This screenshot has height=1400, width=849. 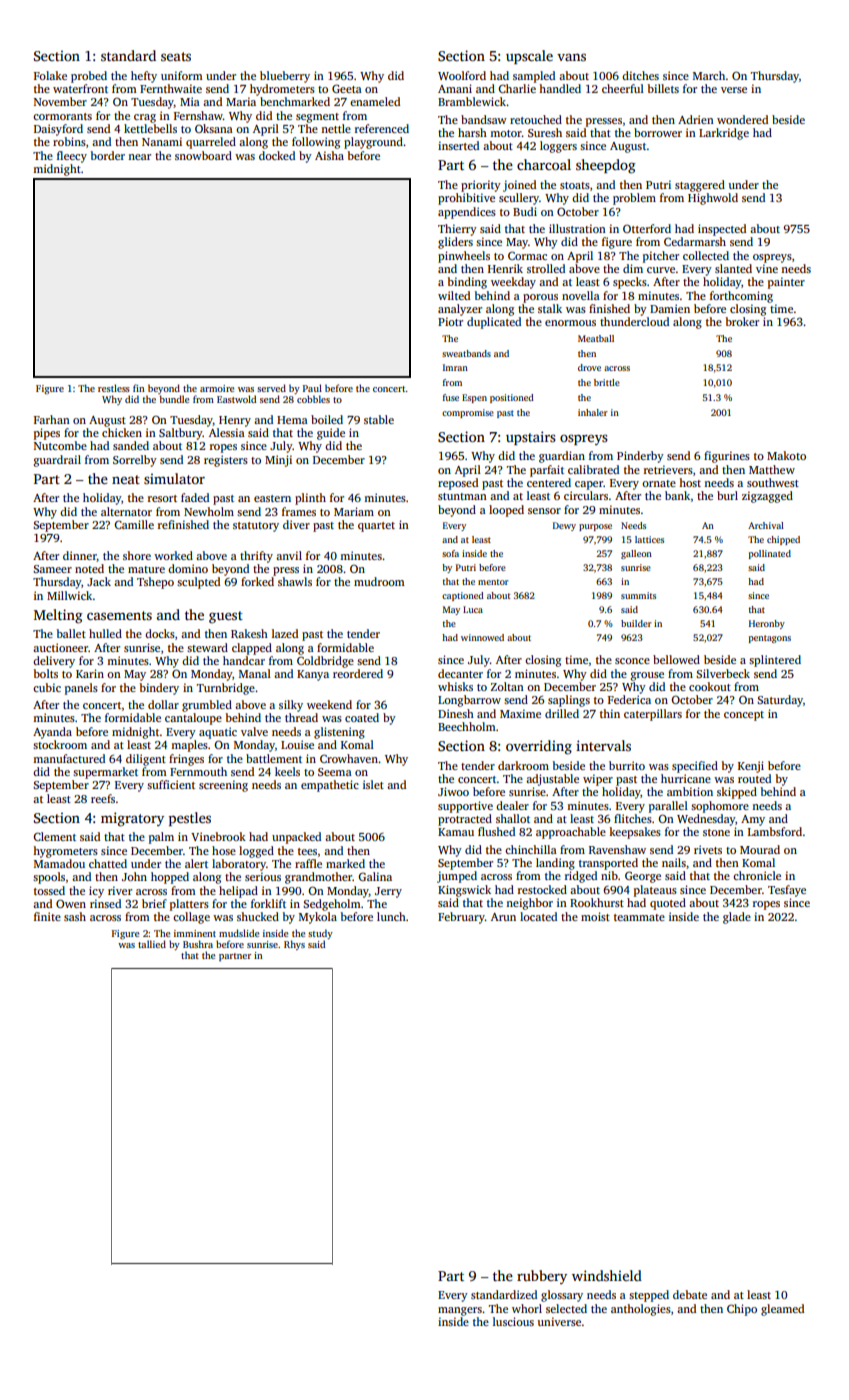 I want to click on seats, so click(x=176, y=56).
